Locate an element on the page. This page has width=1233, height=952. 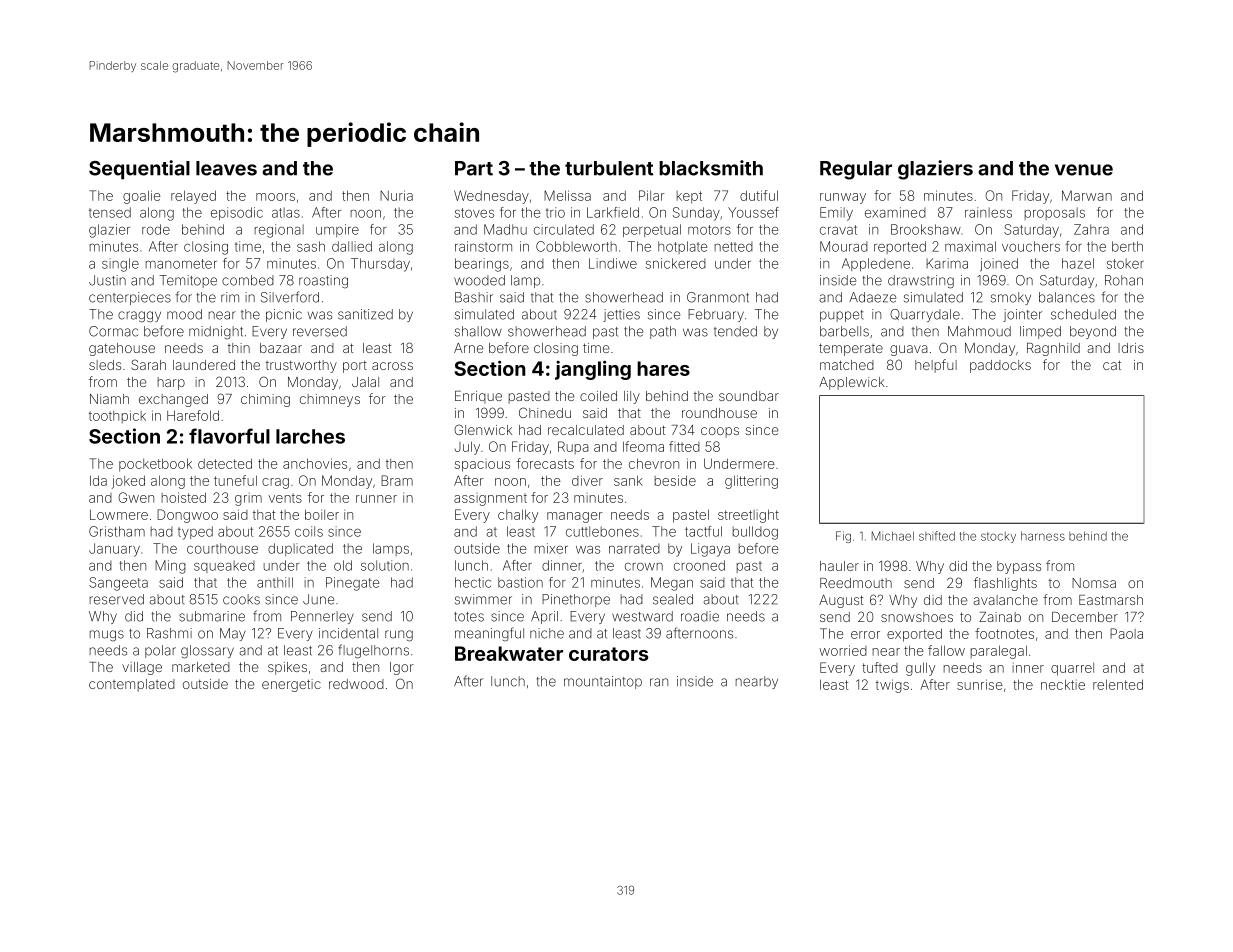
proposals is located at coordinates (1055, 213).
